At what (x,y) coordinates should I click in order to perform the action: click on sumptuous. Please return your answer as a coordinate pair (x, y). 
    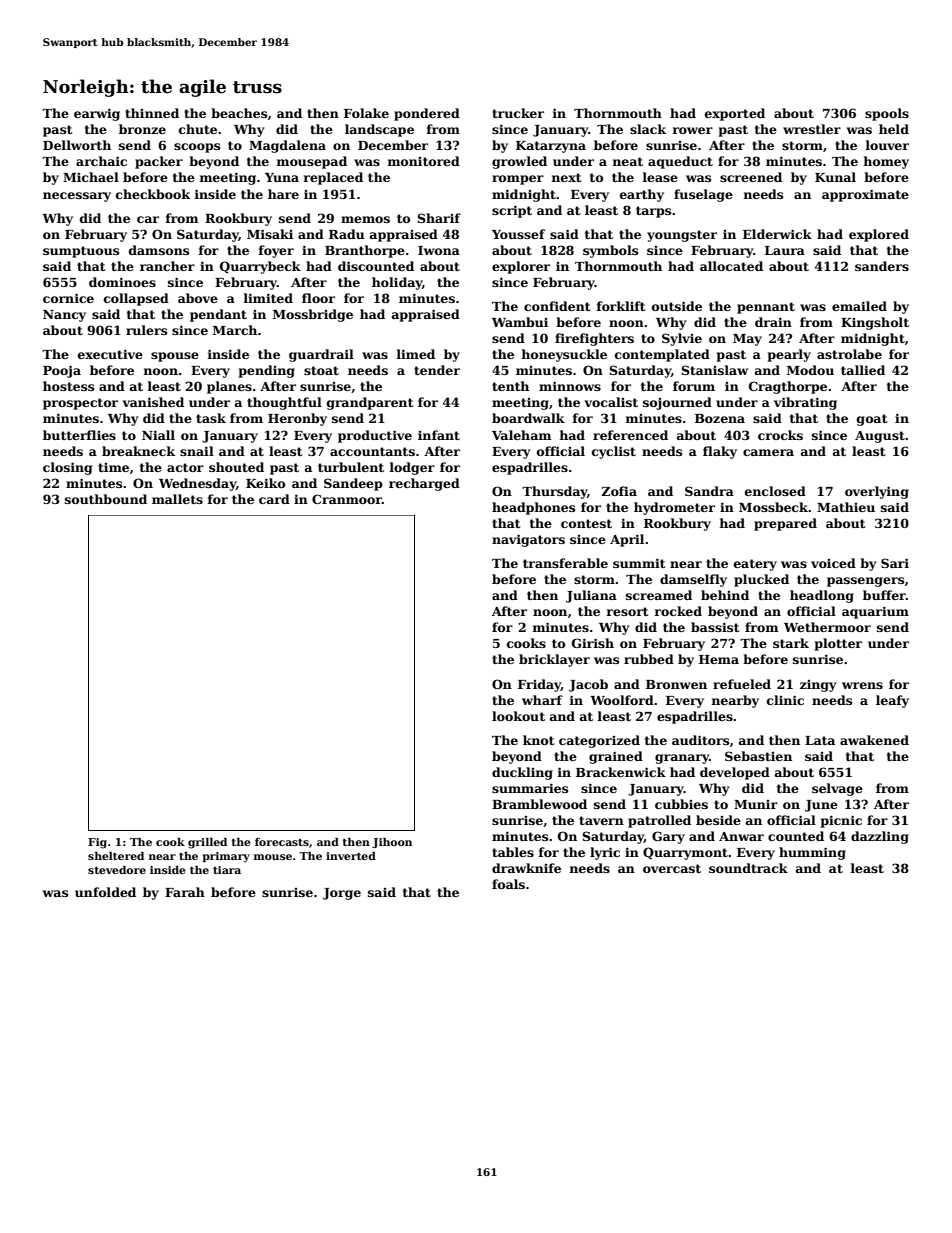
    Looking at the image, I should click on (81, 252).
